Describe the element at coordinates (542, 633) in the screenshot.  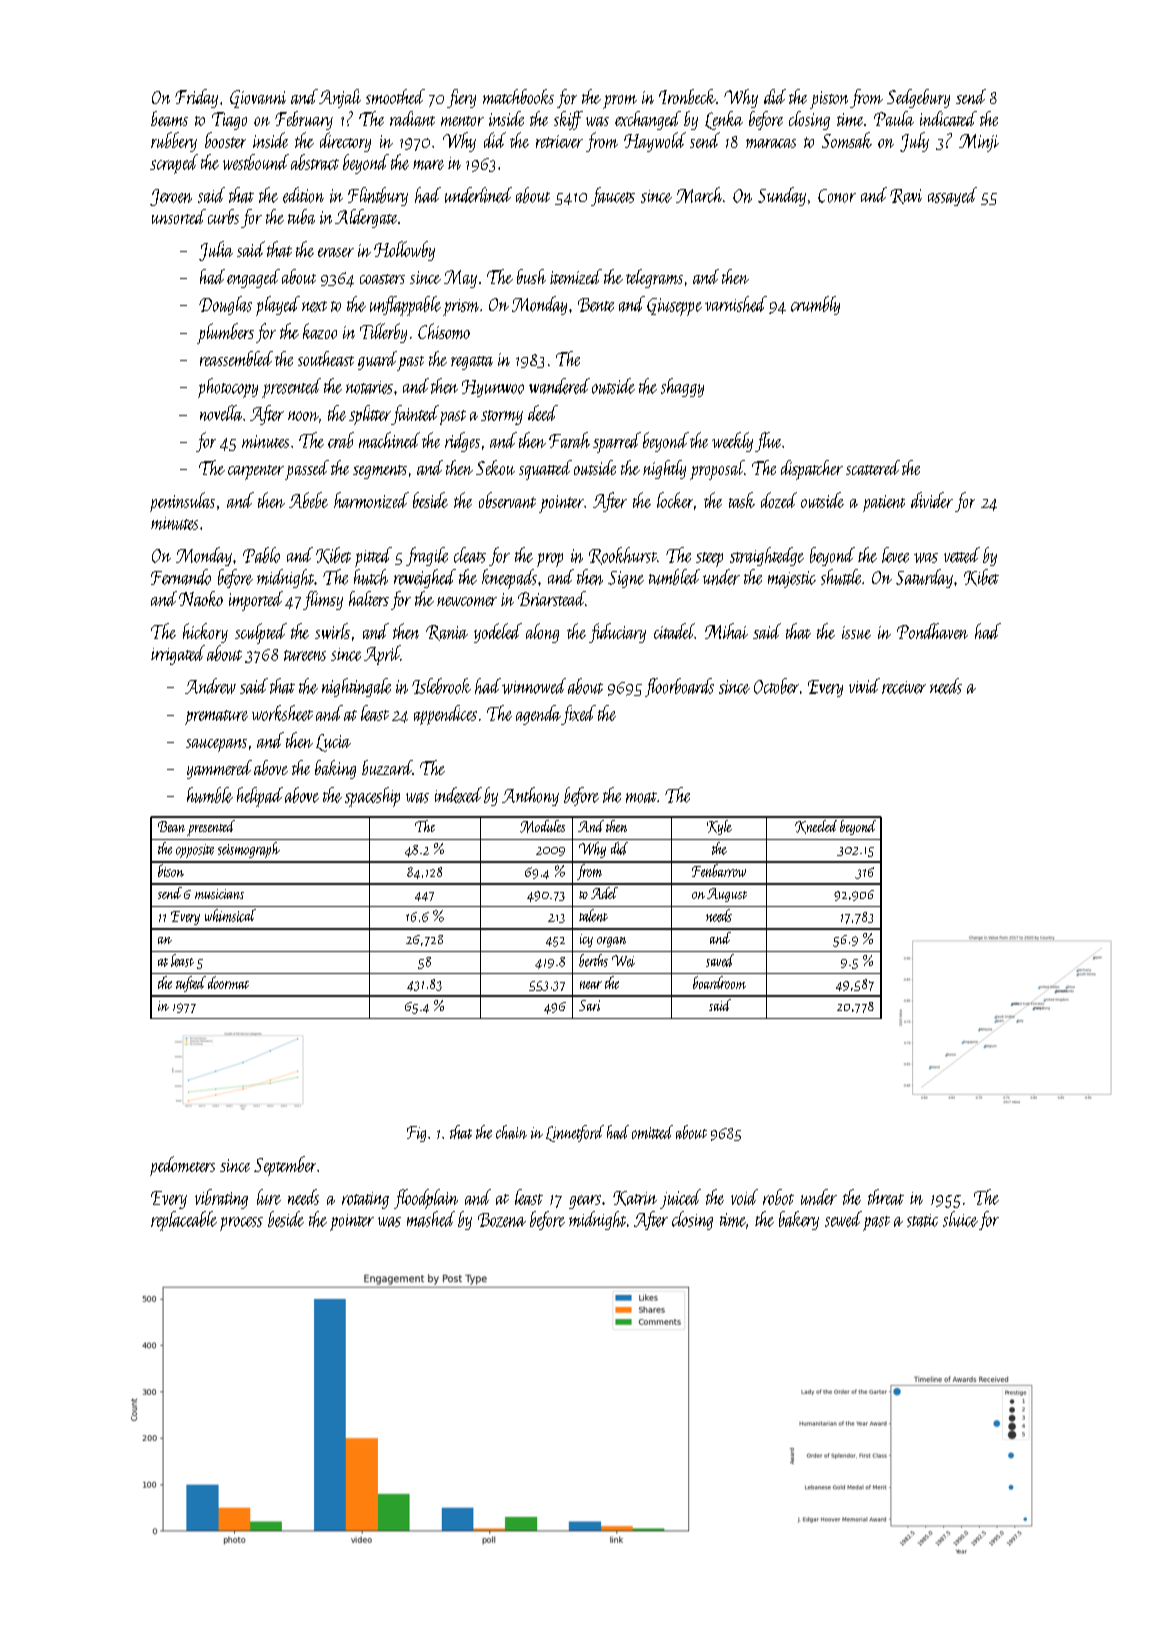
I see `along` at that location.
